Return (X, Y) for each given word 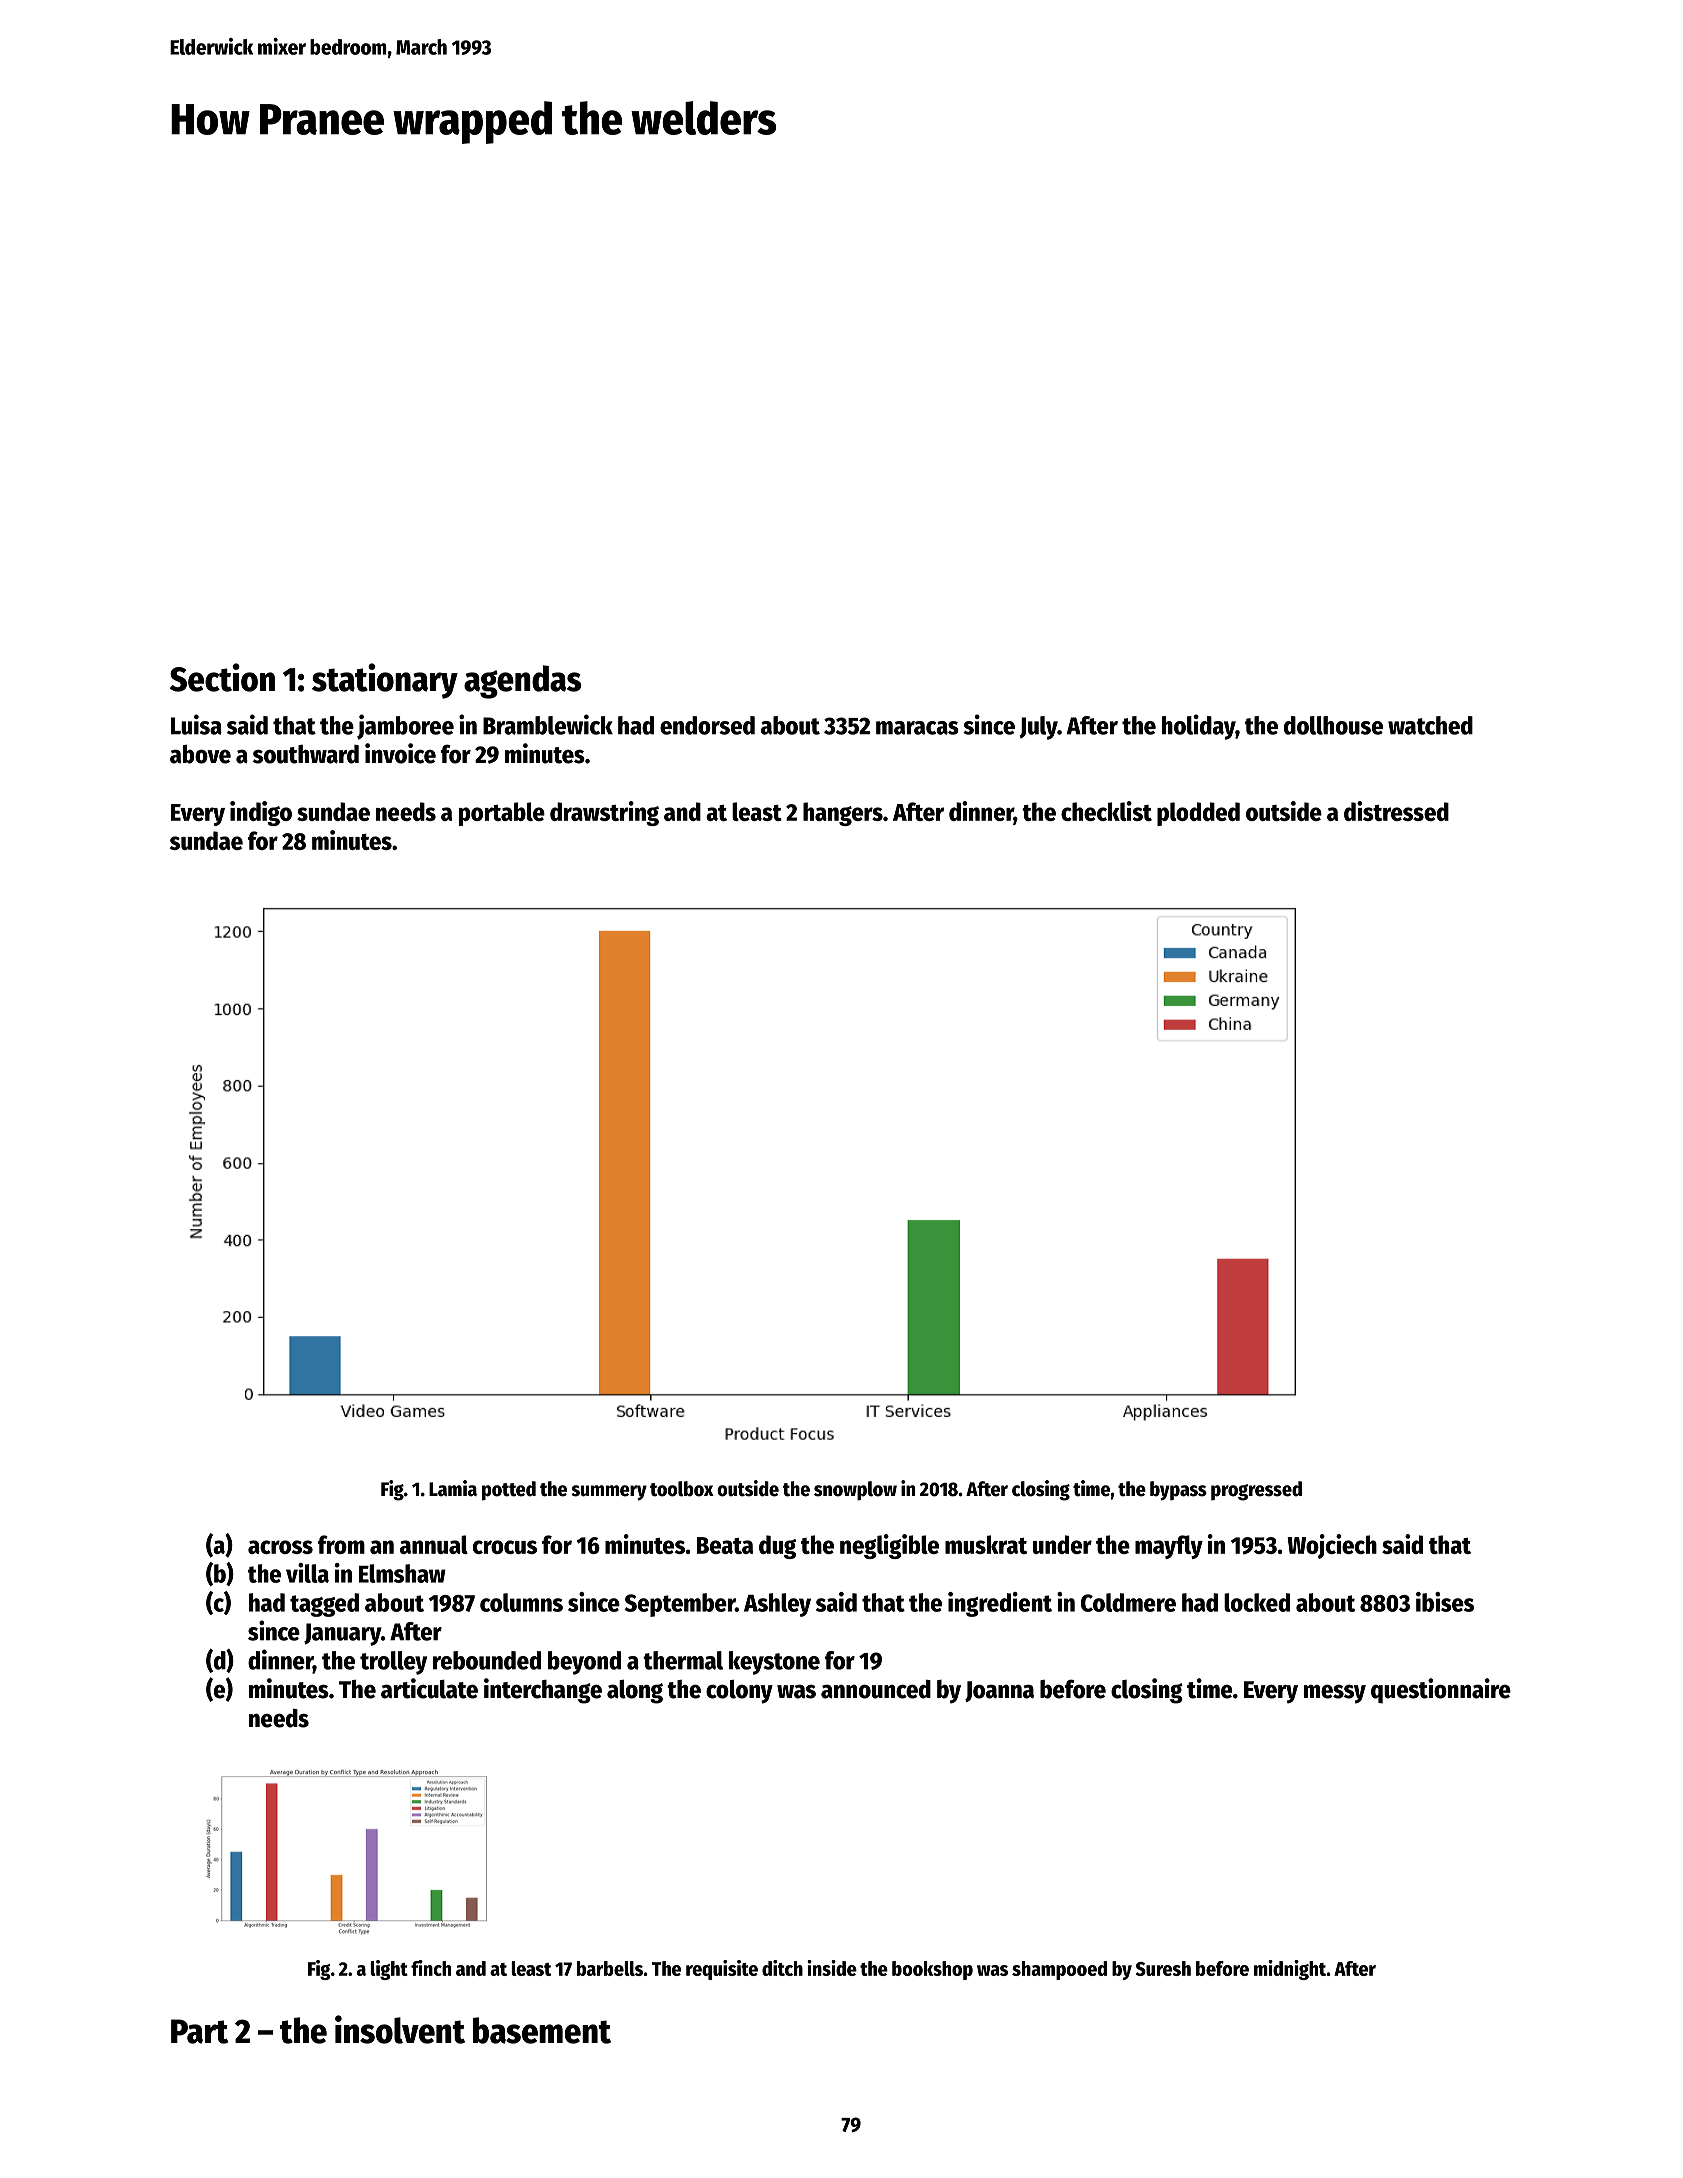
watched (1430, 725)
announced (876, 1689)
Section (222, 677)
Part (199, 2031)
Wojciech (1332, 1546)
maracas (917, 728)
